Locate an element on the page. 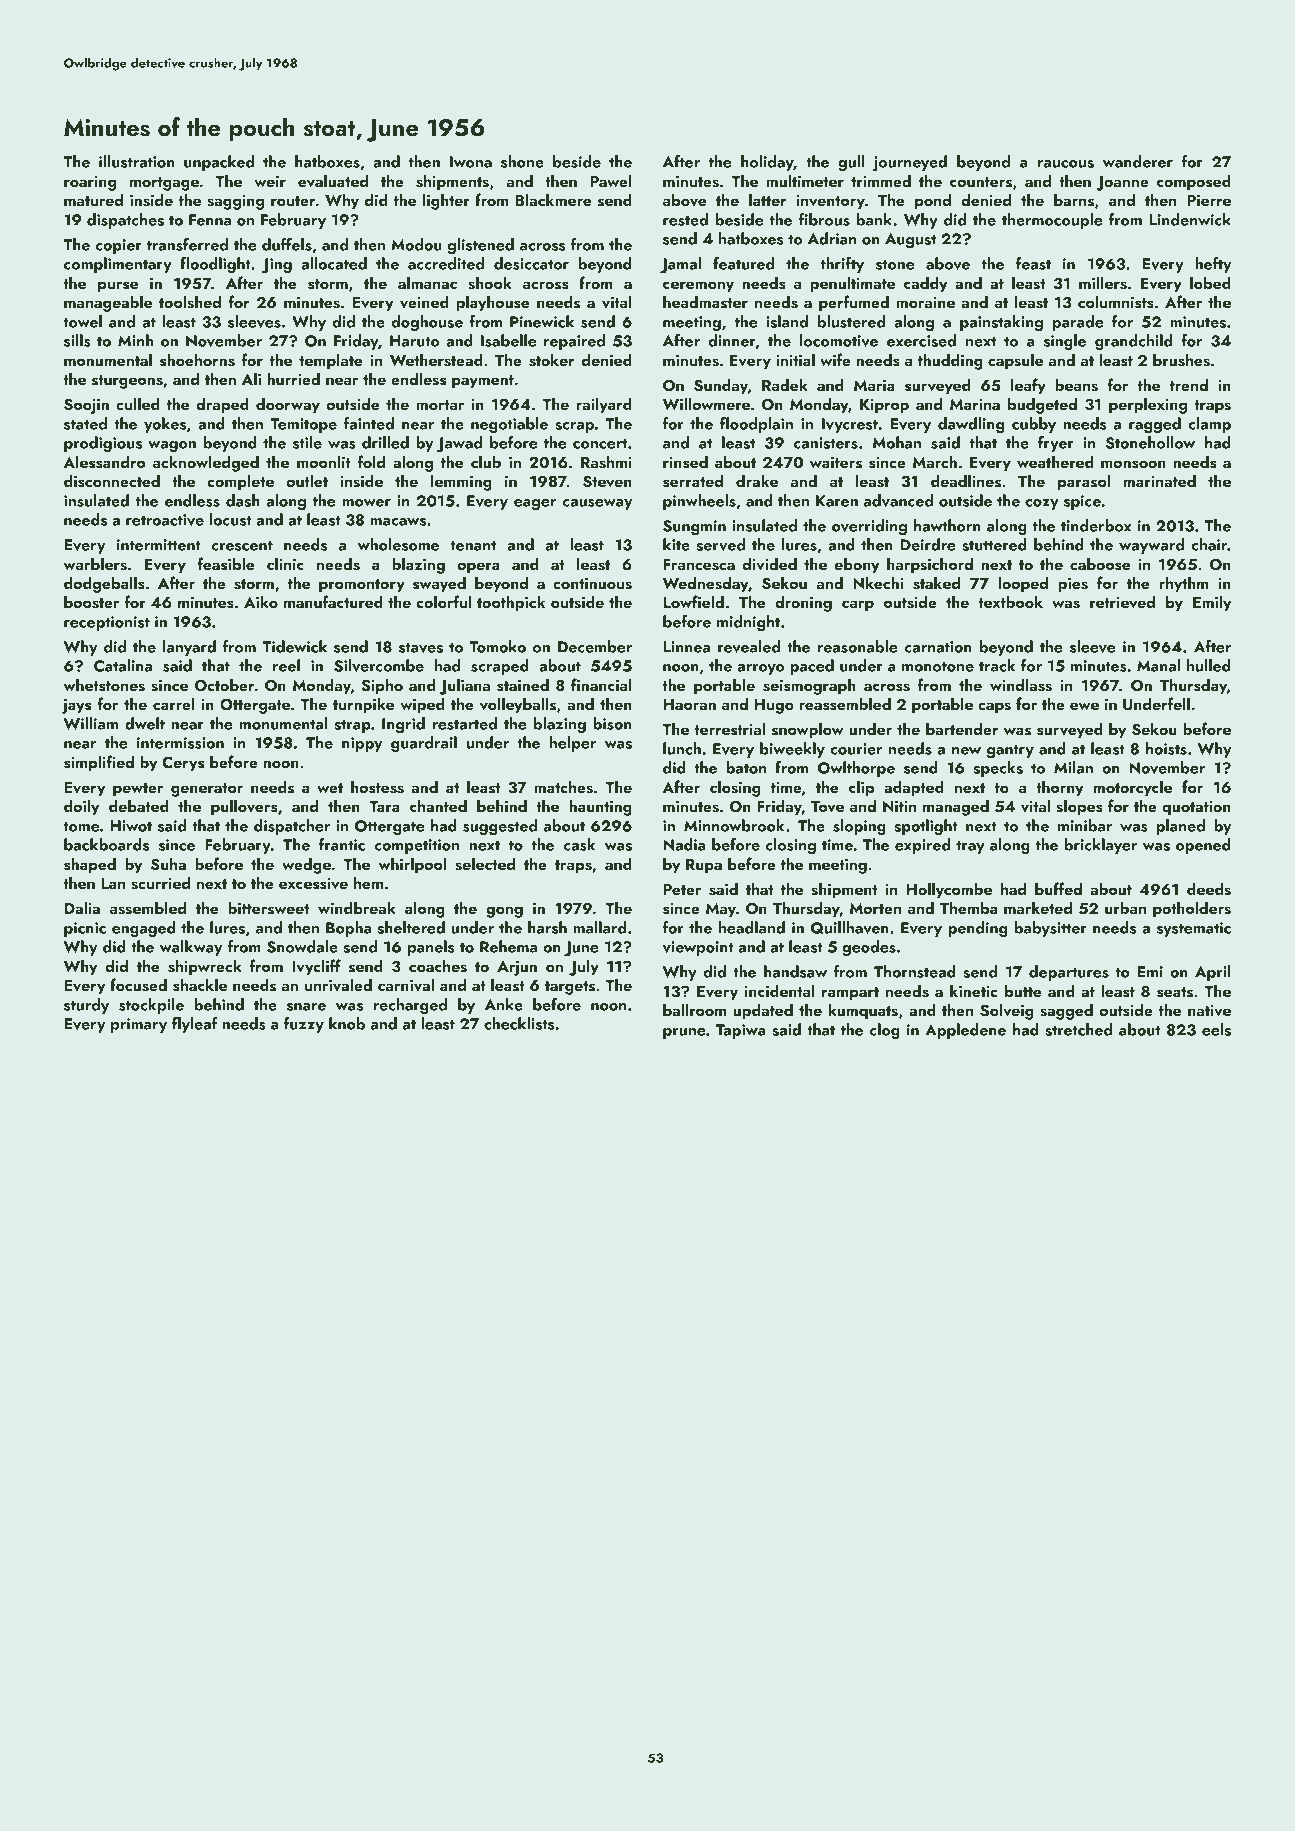 The image size is (1295, 1831). Juliana is located at coordinates (464, 686).
